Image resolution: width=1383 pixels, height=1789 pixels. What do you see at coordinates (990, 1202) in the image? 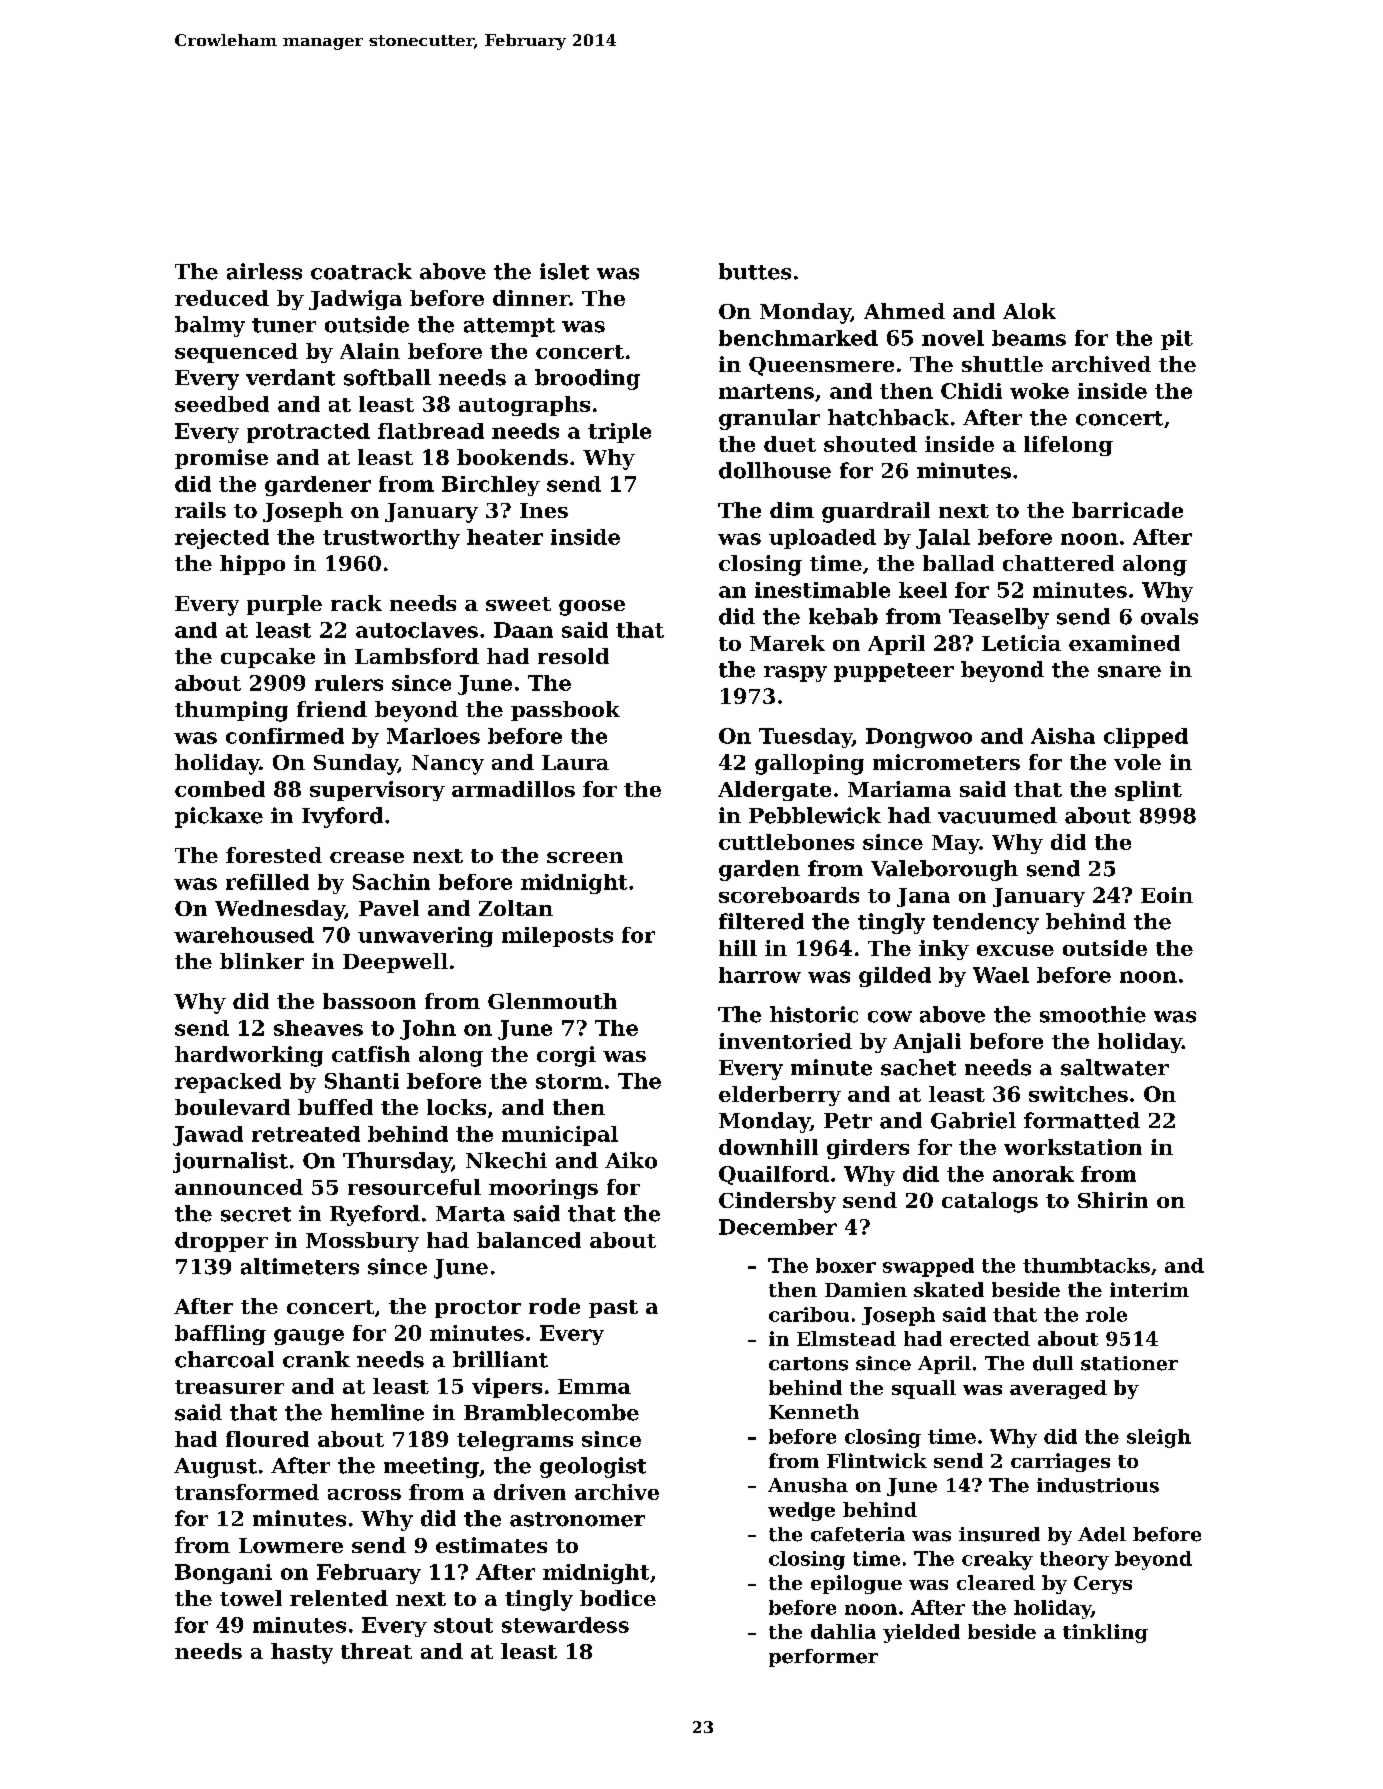
I see `catalogs` at bounding box center [990, 1202].
